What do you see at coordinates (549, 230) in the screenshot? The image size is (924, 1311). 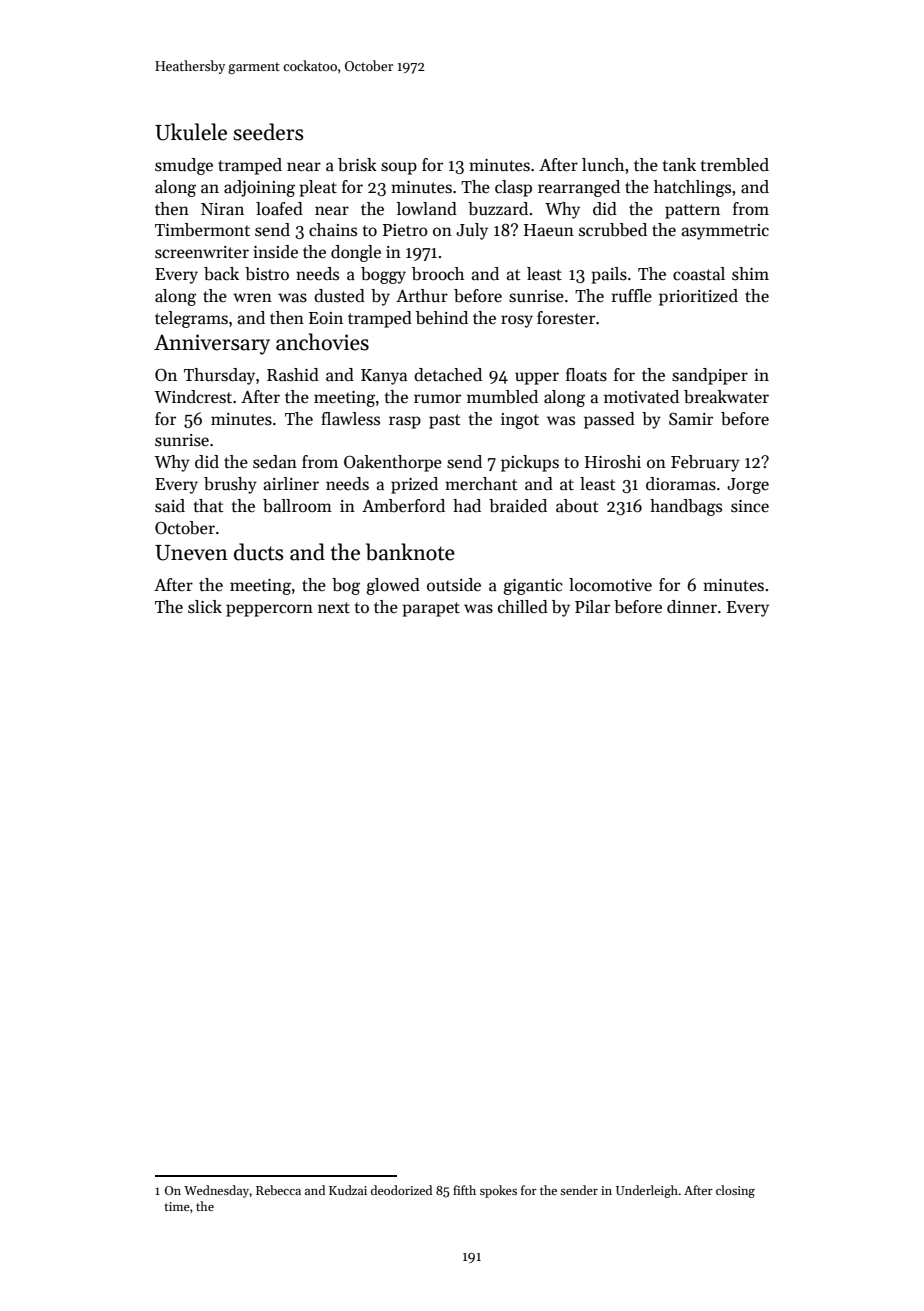 I see `Haeun` at bounding box center [549, 230].
